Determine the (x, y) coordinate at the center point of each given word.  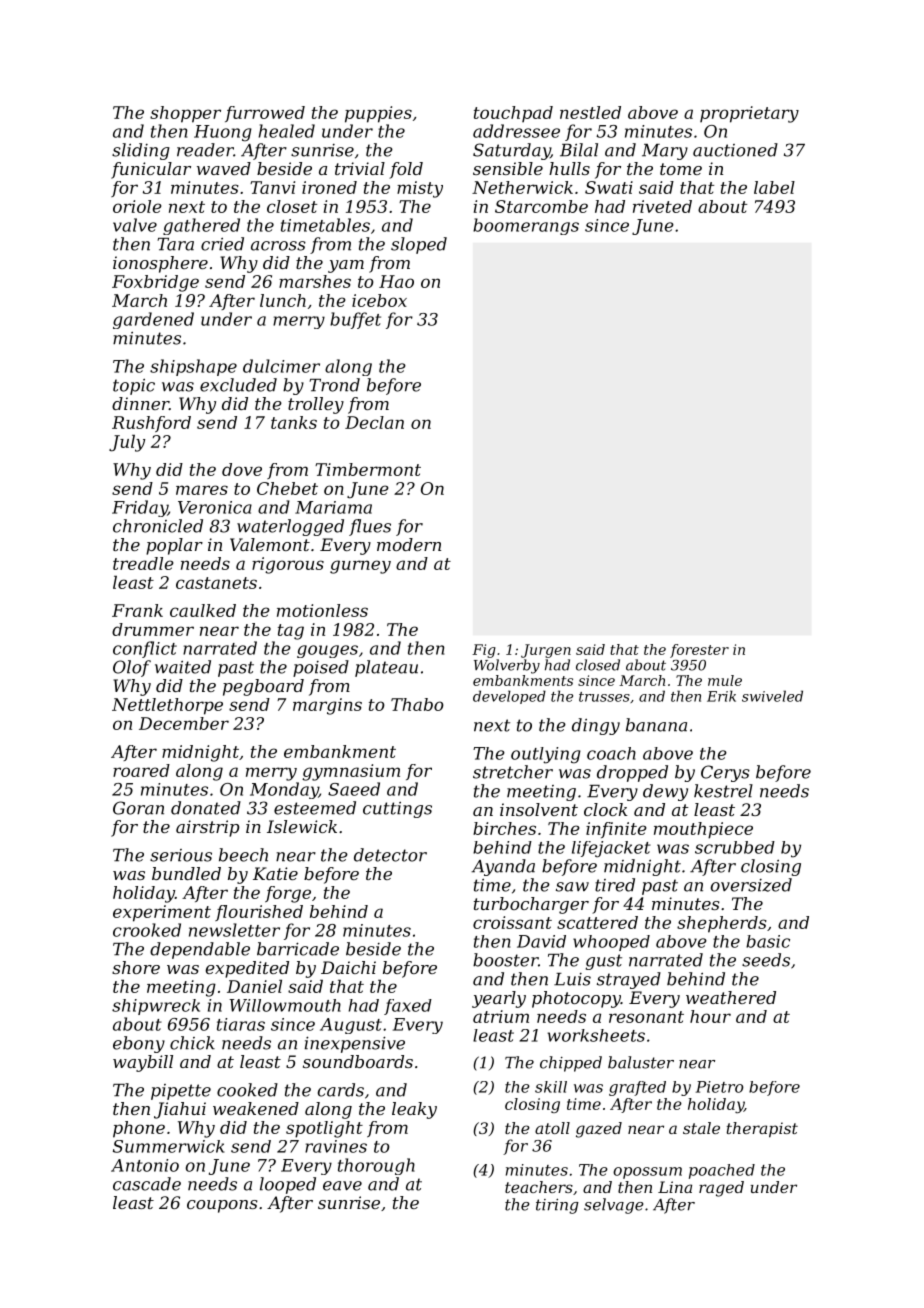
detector (390, 855)
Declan (374, 422)
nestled (590, 112)
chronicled (158, 526)
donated (206, 808)
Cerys (725, 773)
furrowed (265, 114)
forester (699, 651)
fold (406, 170)
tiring (557, 1206)
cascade (147, 1184)
